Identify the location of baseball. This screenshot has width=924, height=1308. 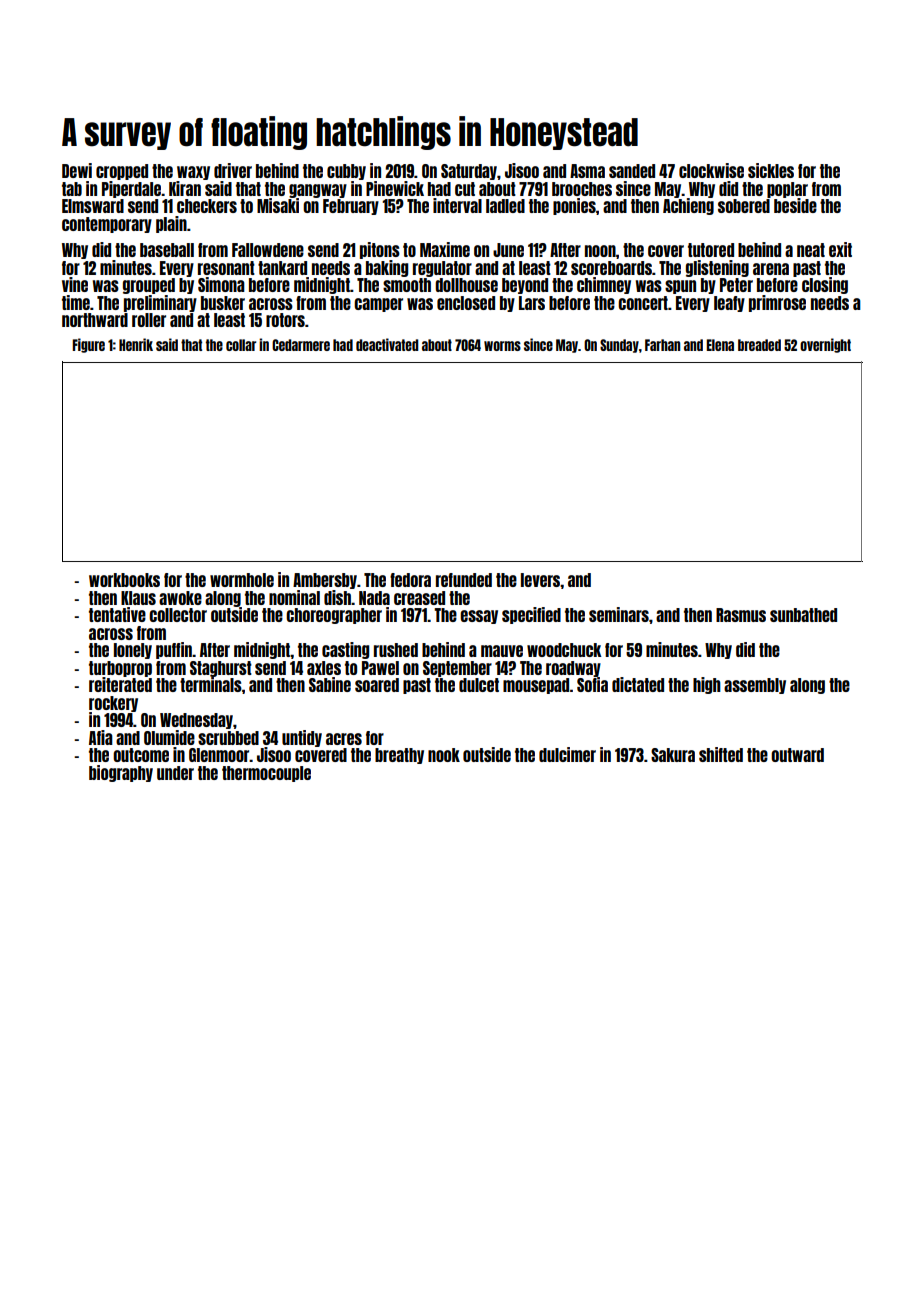
(167, 250).
